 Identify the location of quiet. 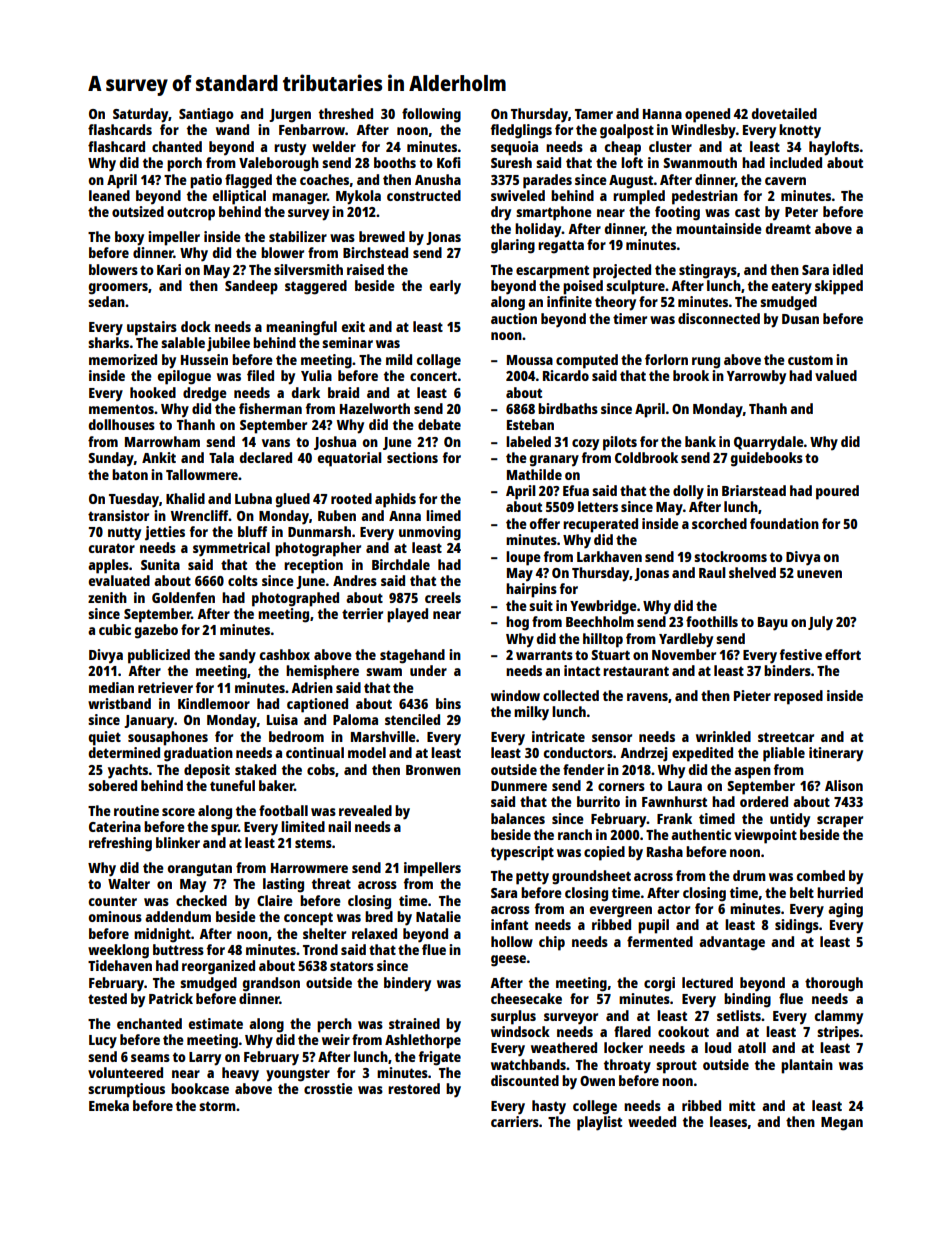
(104, 738).
